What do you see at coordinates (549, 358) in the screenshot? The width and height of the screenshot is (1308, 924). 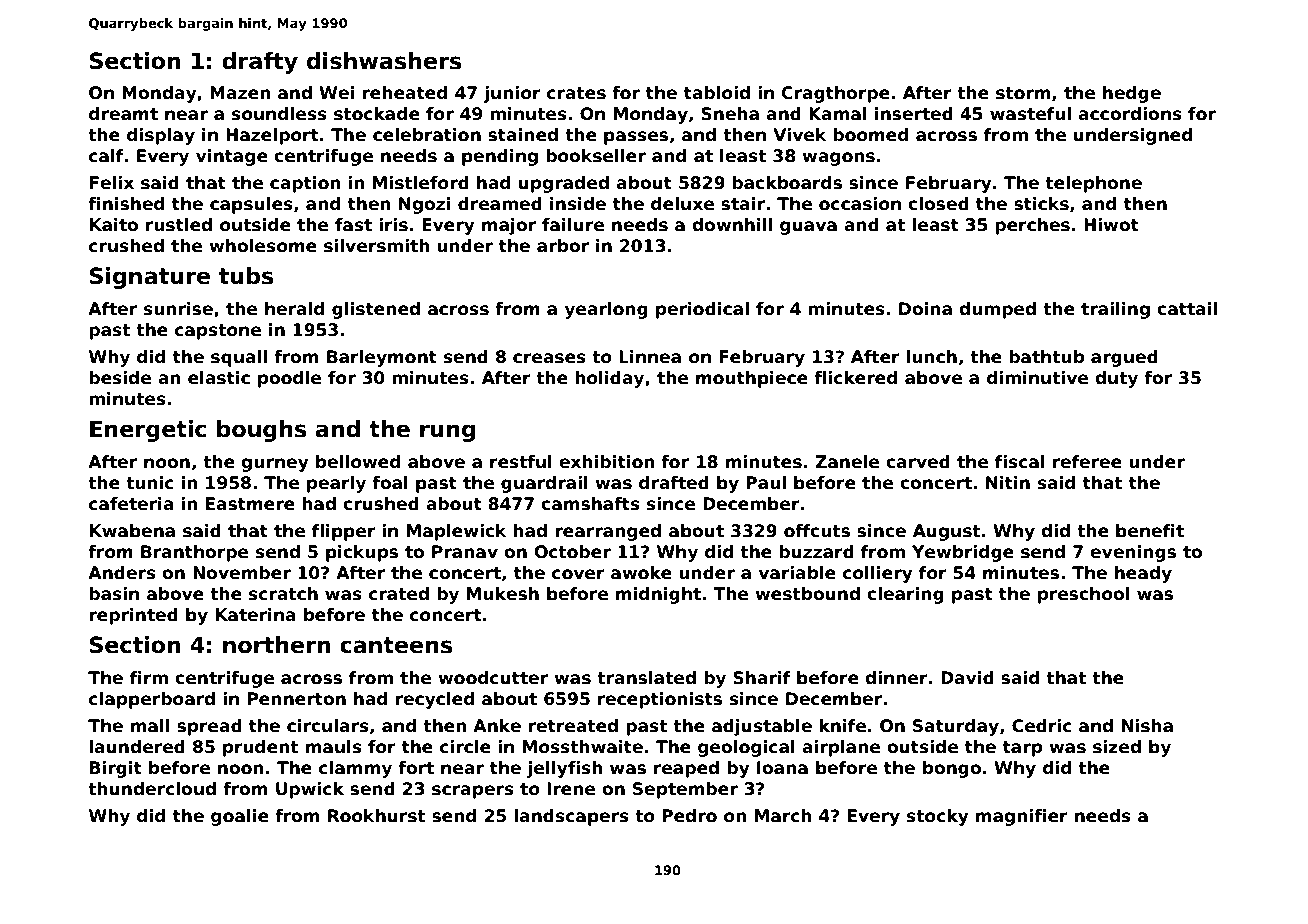 I see `creases` at bounding box center [549, 358].
